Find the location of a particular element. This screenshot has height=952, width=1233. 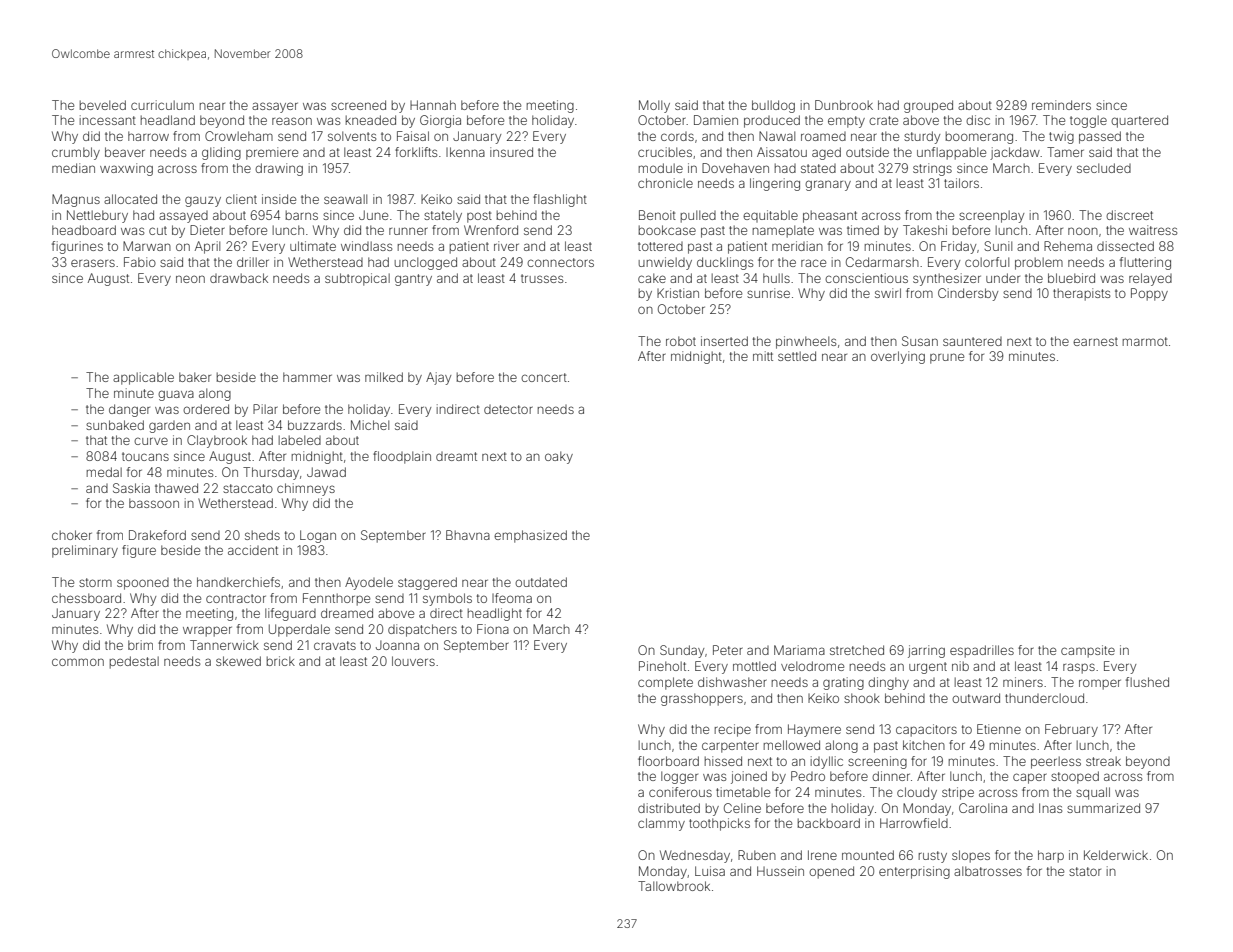

hammer is located at coordinates (307, 377).
